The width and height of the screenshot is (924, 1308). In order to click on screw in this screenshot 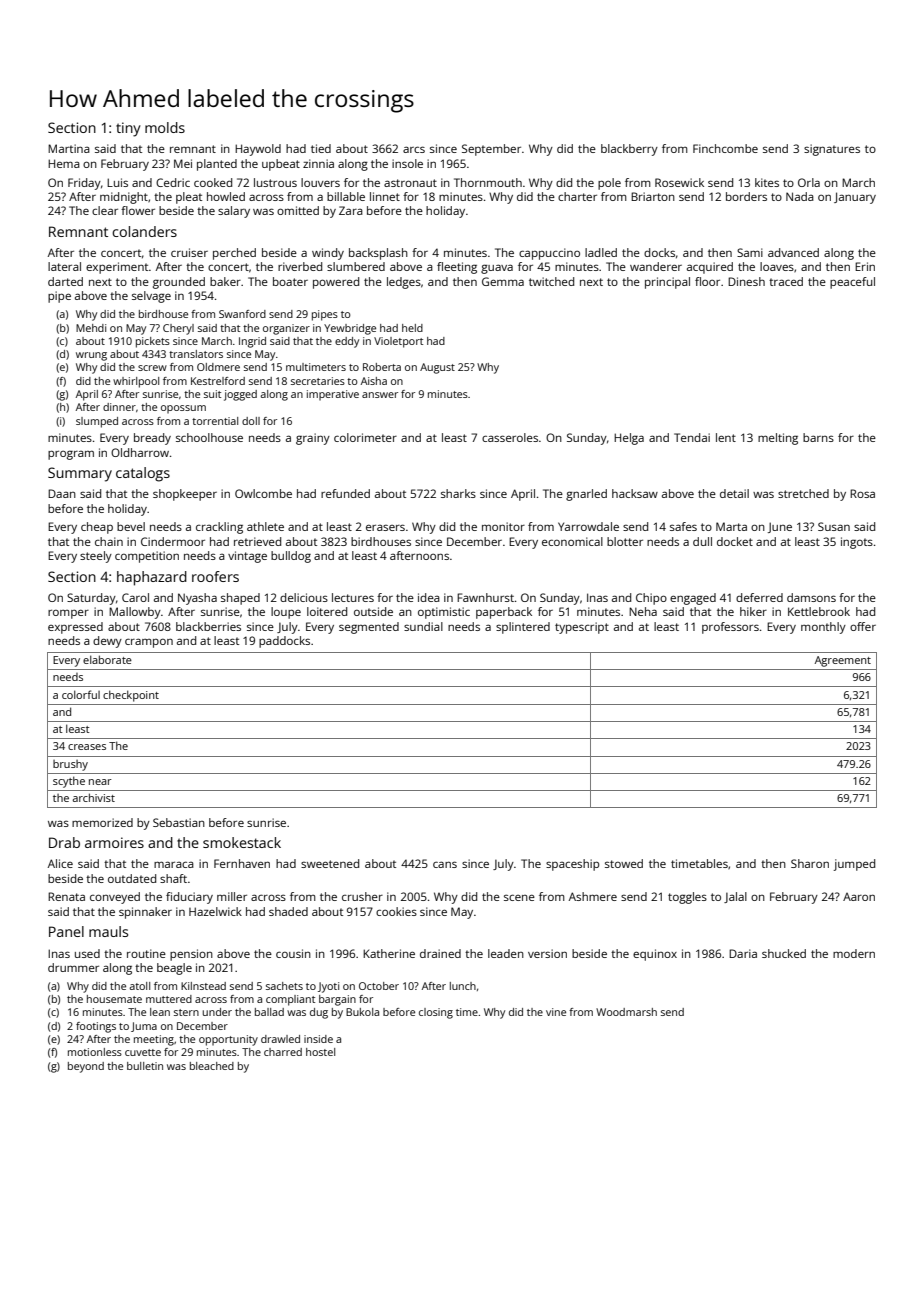, I will do `click(152, 368)`.
